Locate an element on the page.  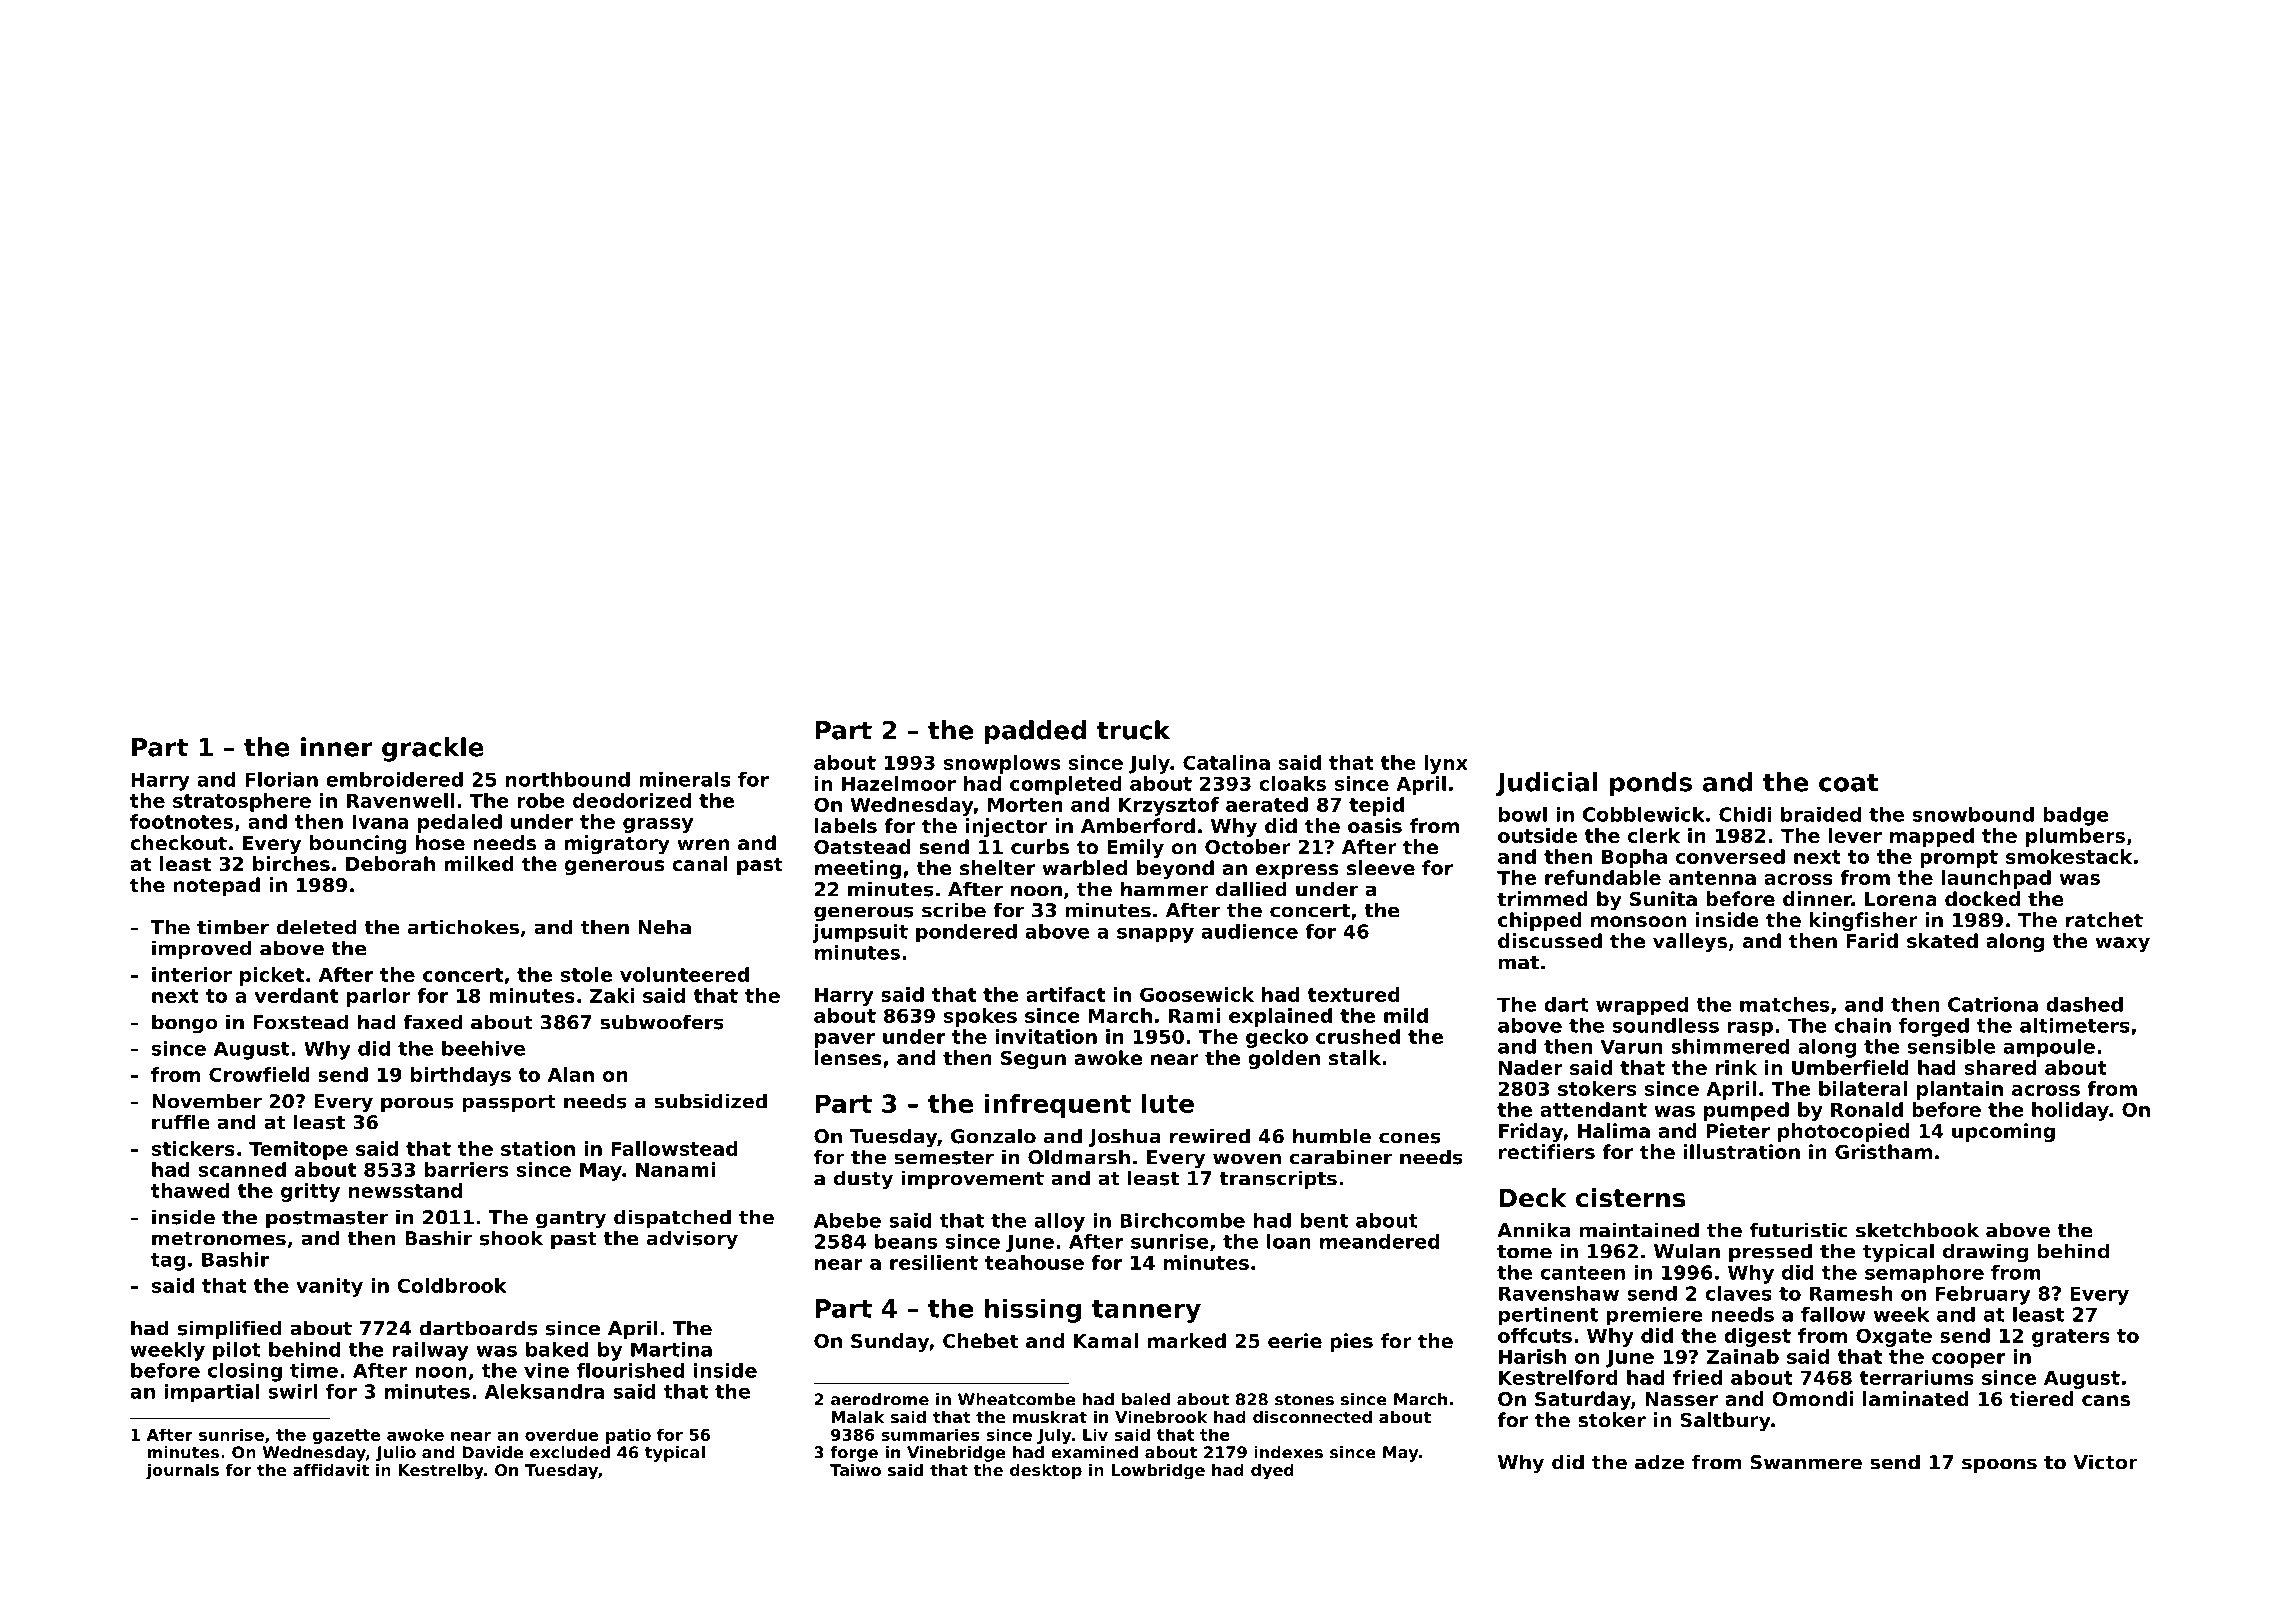
flourished is located at coordinates (631, 1370).
